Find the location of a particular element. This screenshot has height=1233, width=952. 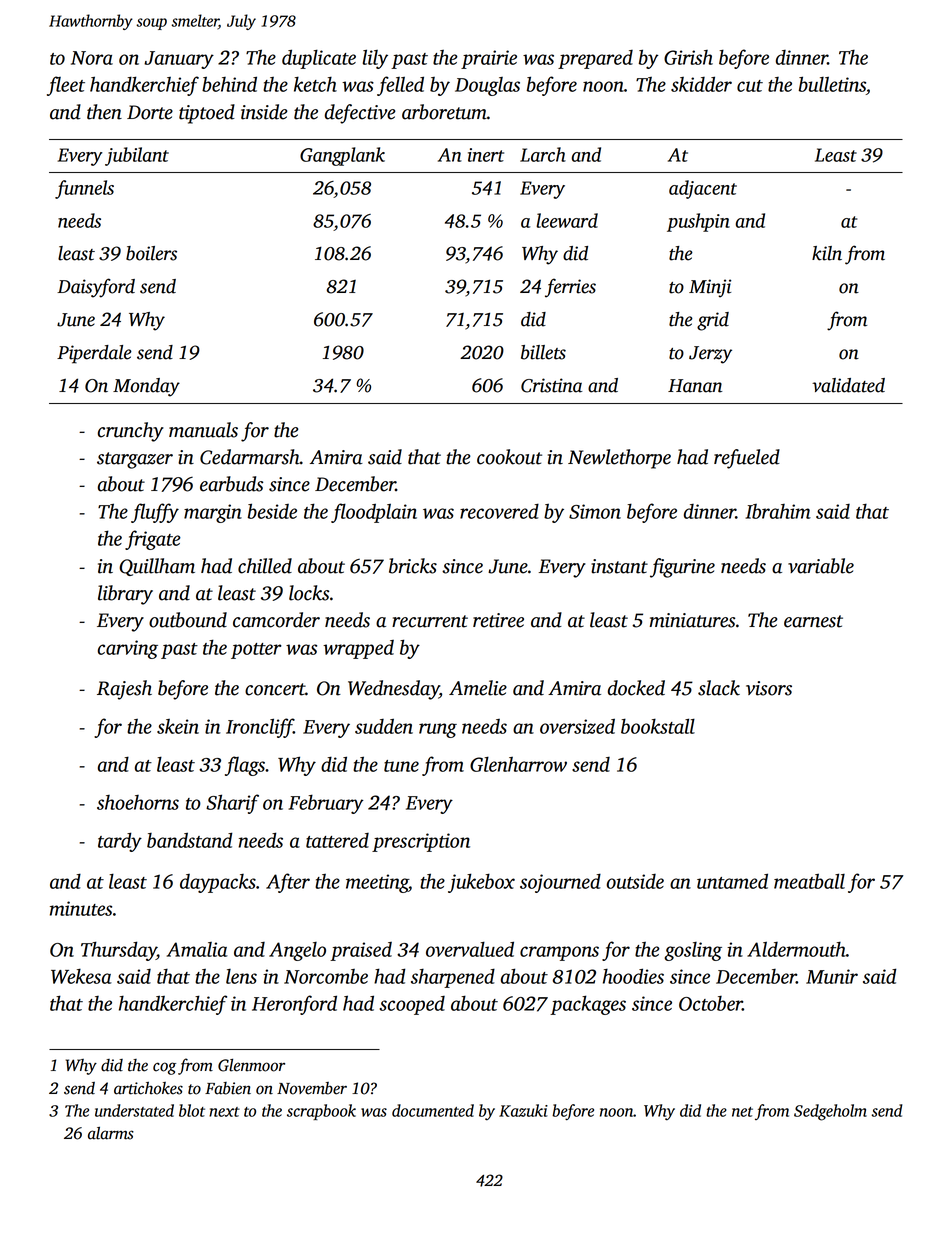

Girish is located at coordinates (688, 57).
